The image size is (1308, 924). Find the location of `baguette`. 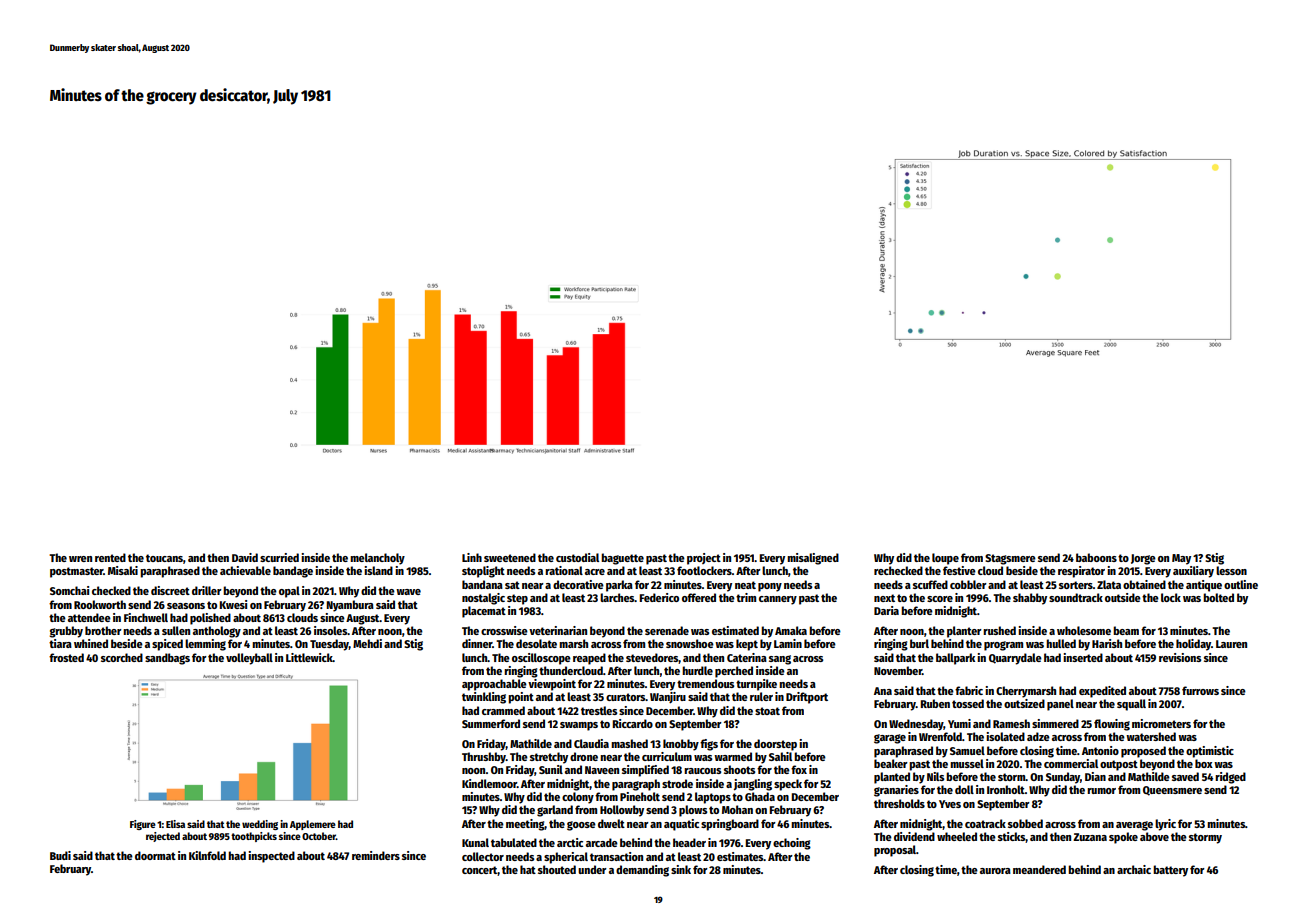

baguette is located at coordinates (622, 559).
